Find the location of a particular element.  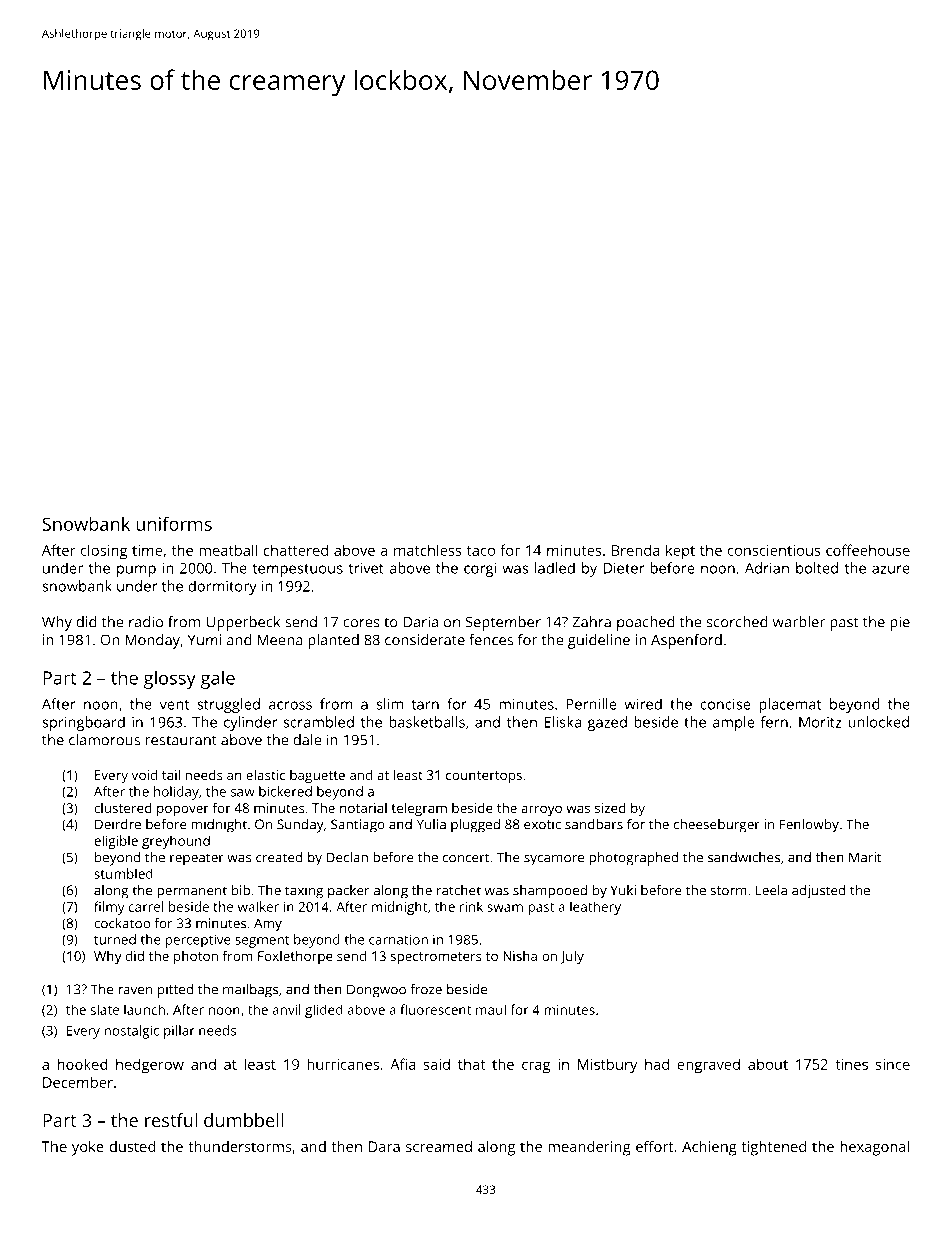

Marit is located at coordinates (865, 857).
